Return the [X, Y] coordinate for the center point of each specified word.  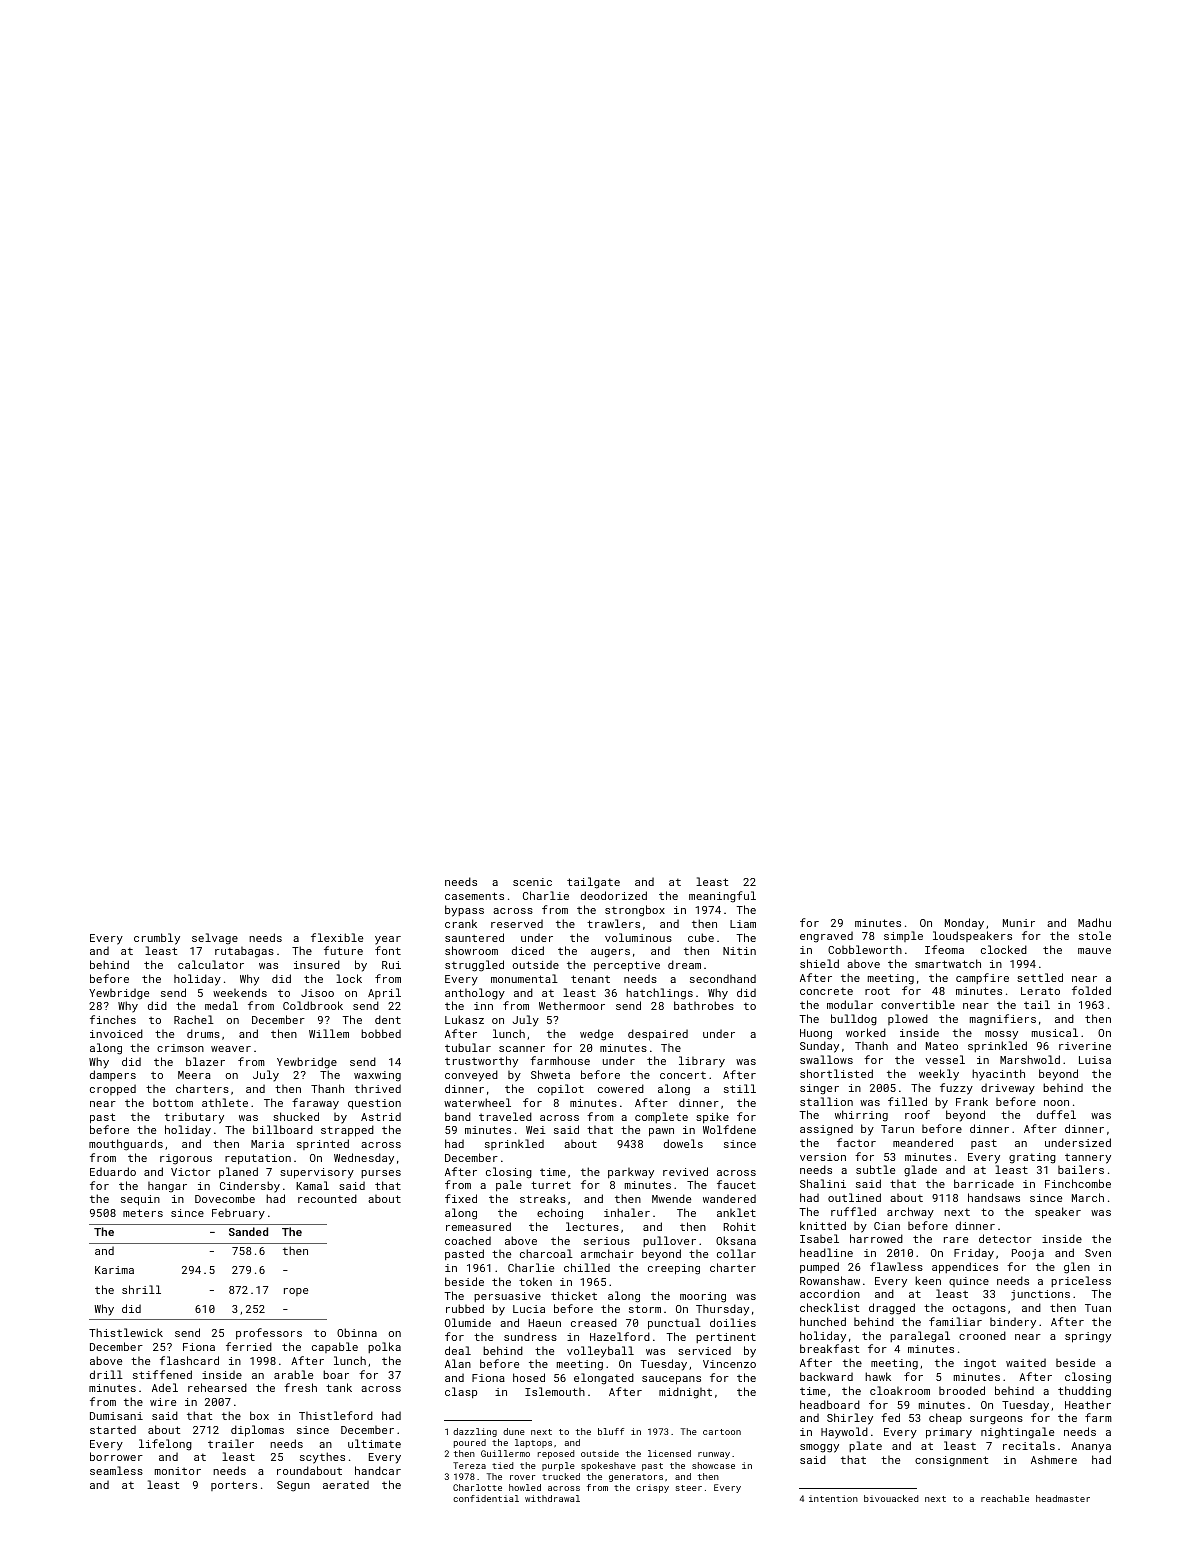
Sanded [248, 1231]
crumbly [157, 939]
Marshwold [1030, 1059]
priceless [1081, 1281]
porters [234, 1486]
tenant [590, 979]
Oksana [736, 1240]
